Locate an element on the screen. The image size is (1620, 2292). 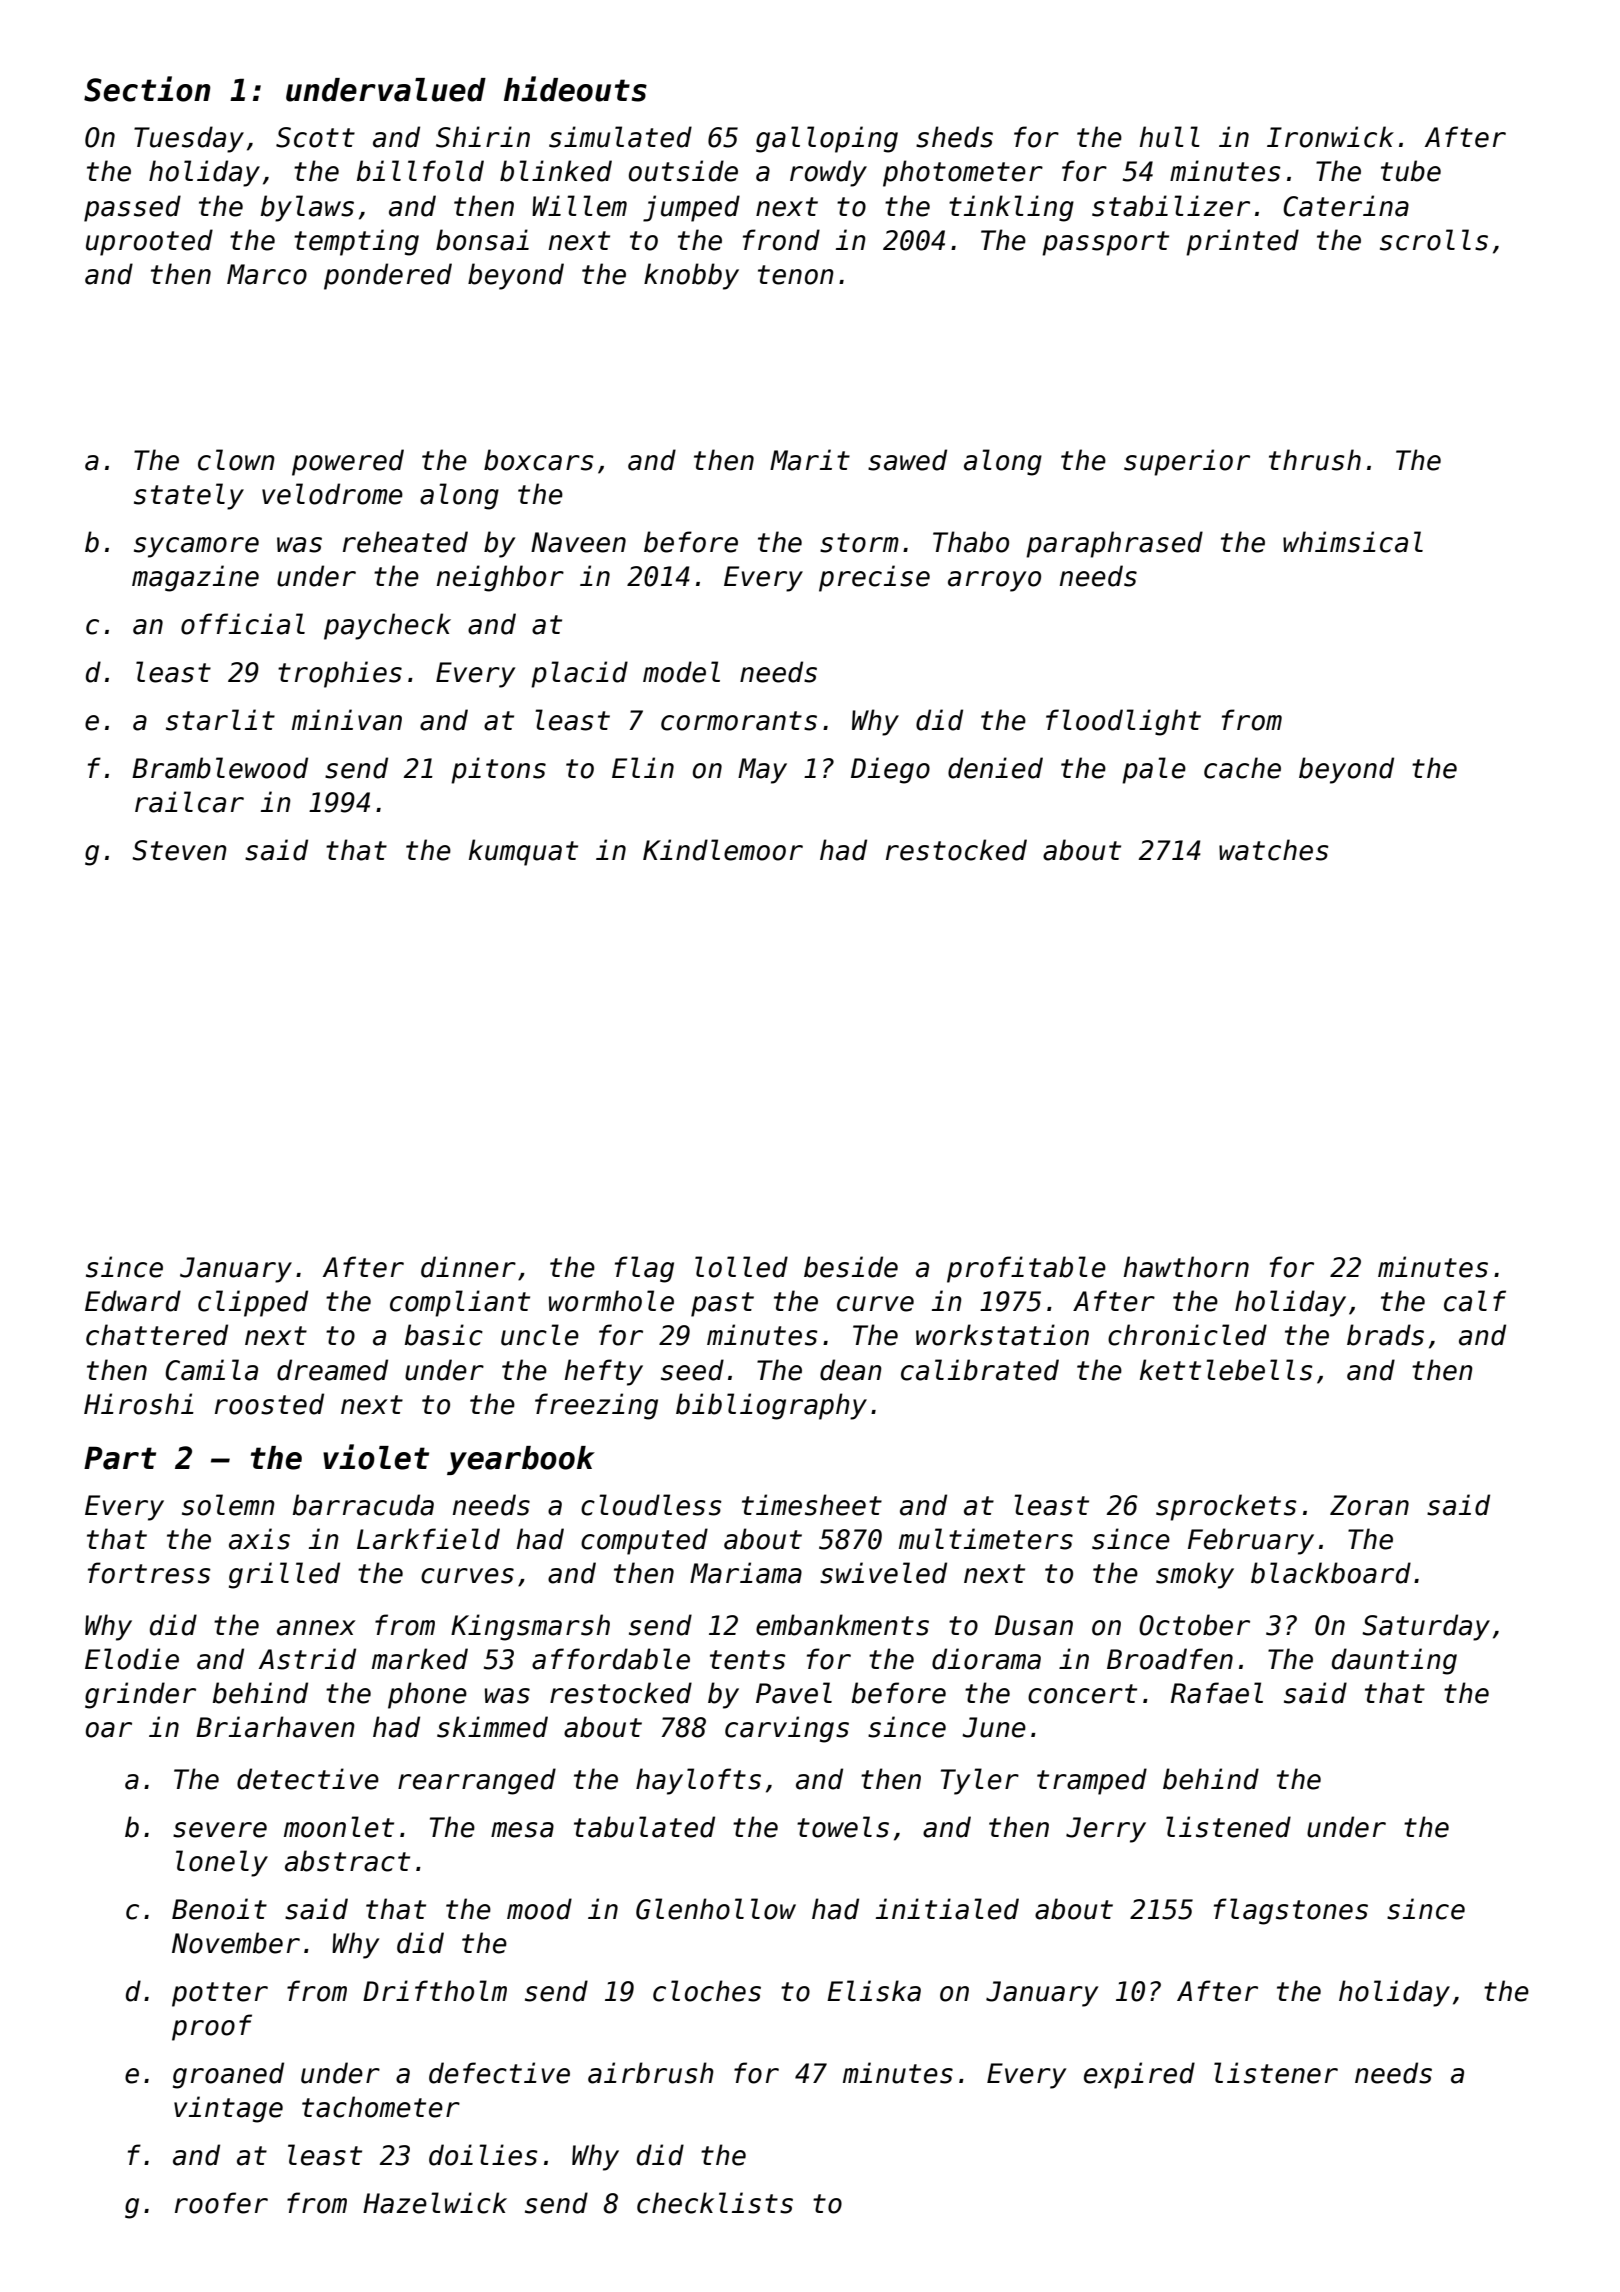
Section is located at coordinates (147, 89).
